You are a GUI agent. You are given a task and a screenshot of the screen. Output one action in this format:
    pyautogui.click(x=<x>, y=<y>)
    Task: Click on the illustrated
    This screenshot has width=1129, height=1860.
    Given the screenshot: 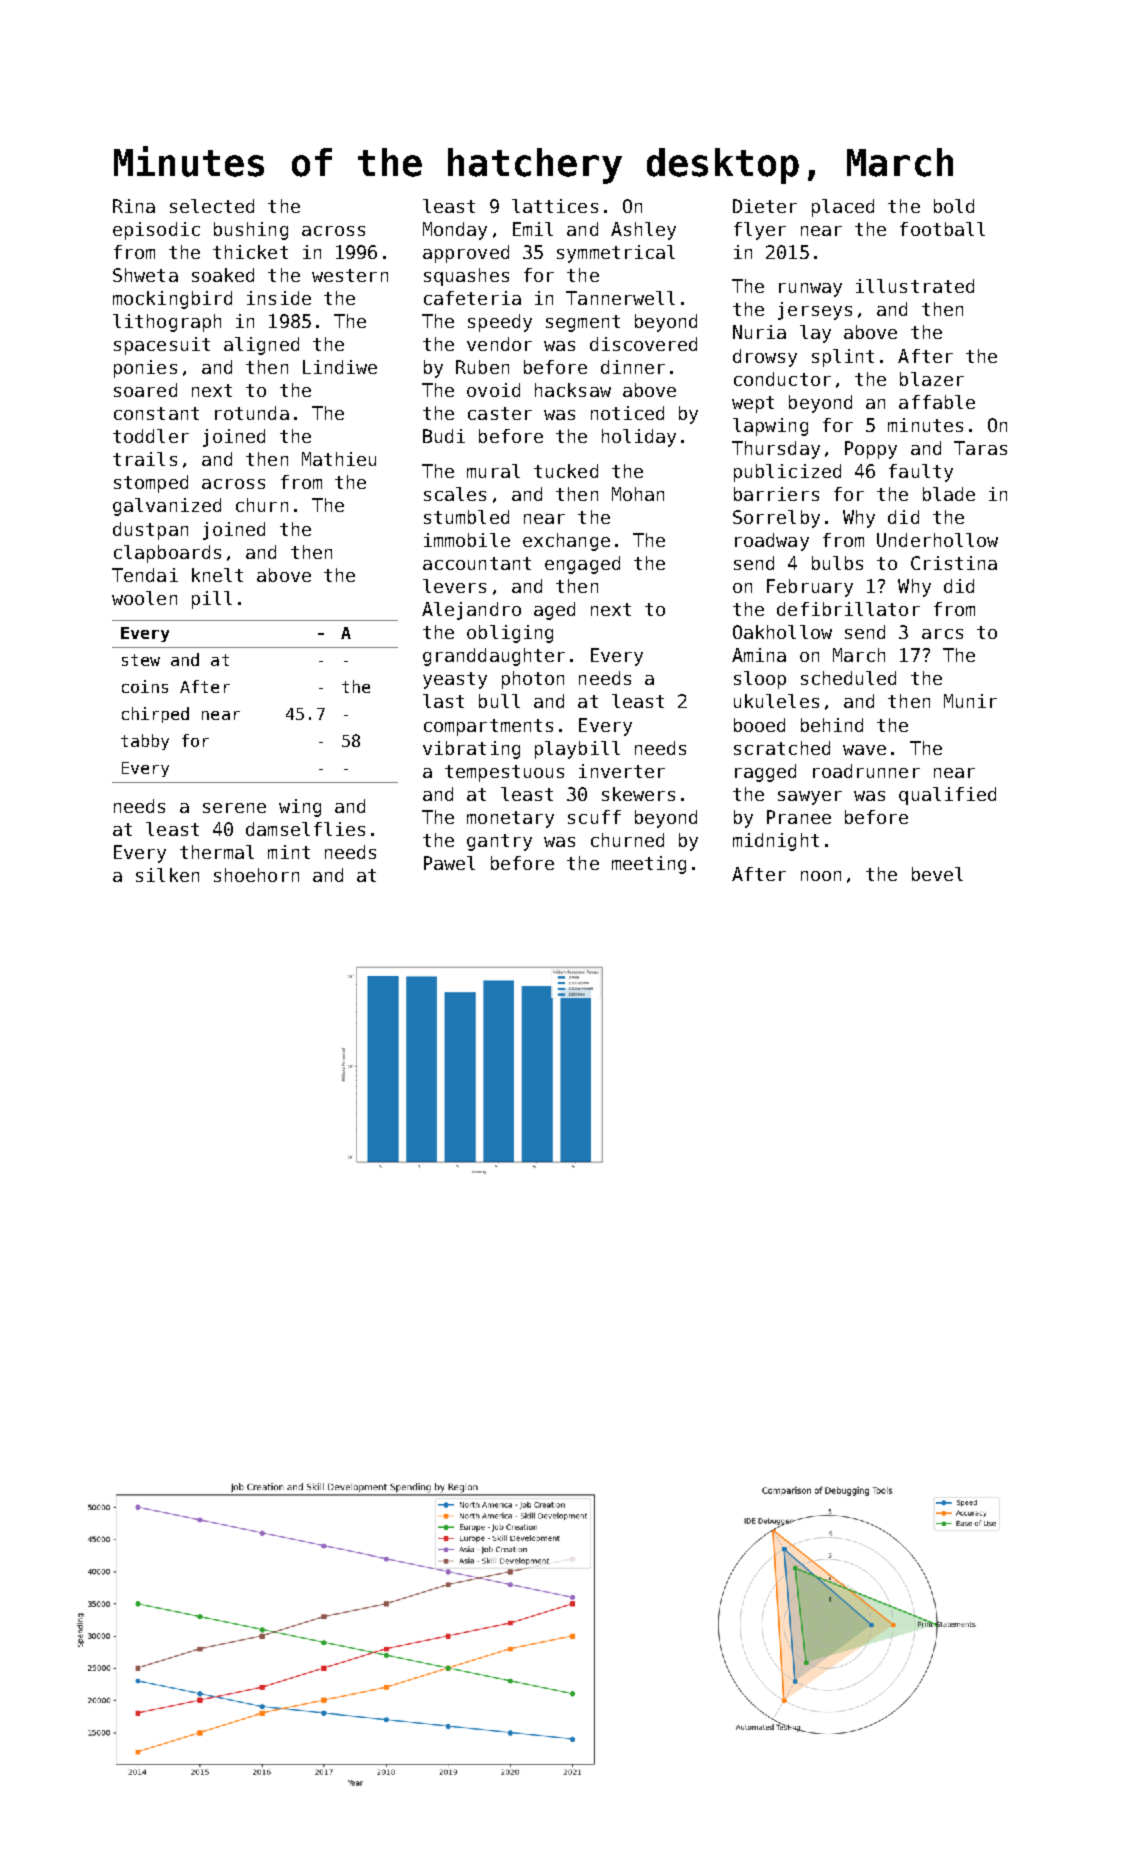 What is the action you would take?
    pyautogui.click(x=915, y=286)
